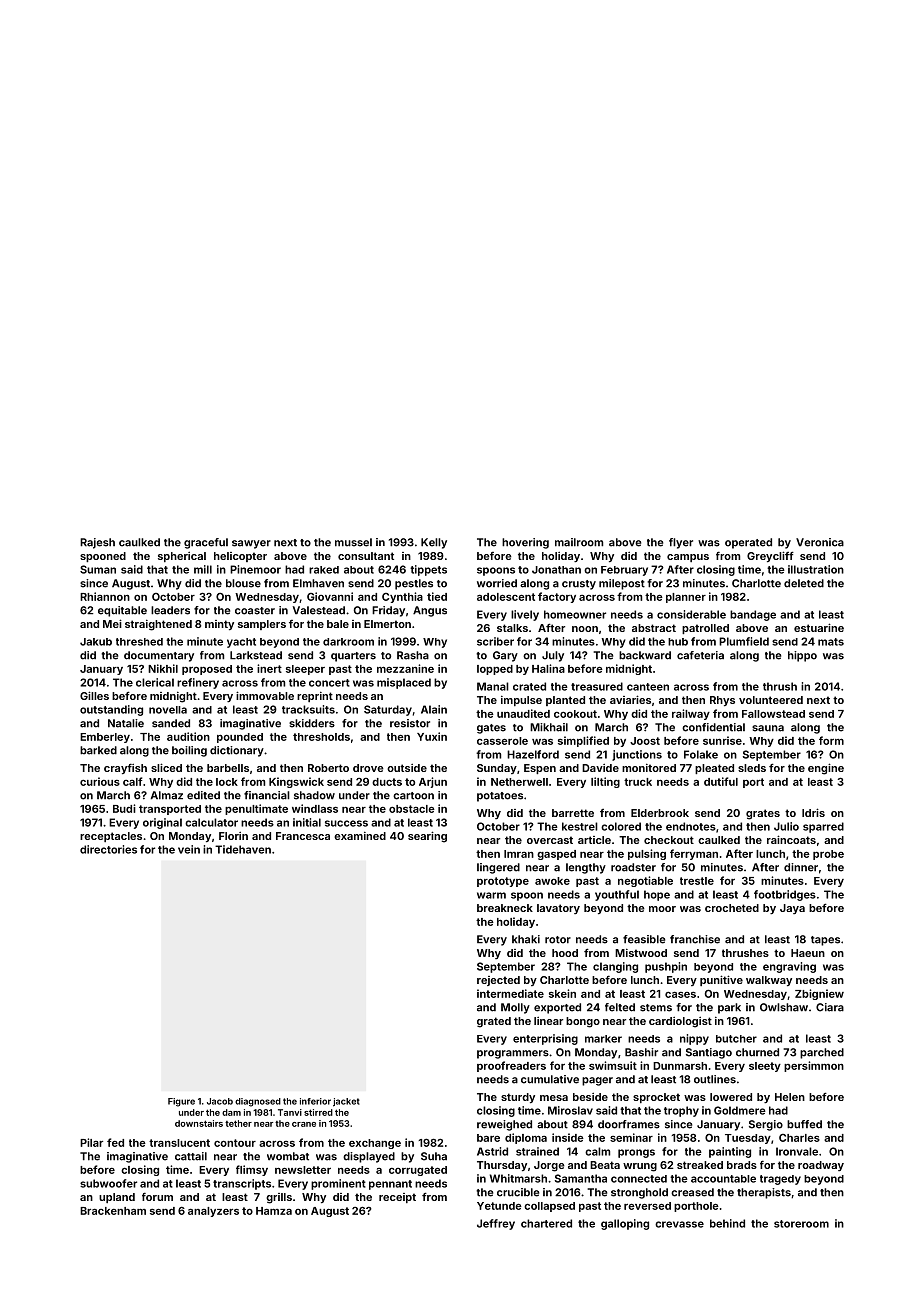 This screenshot has height=1308, width=924. Describe the element at coordinates (243, 849) in the screenshot. I see `Tidehaven` at that location.
